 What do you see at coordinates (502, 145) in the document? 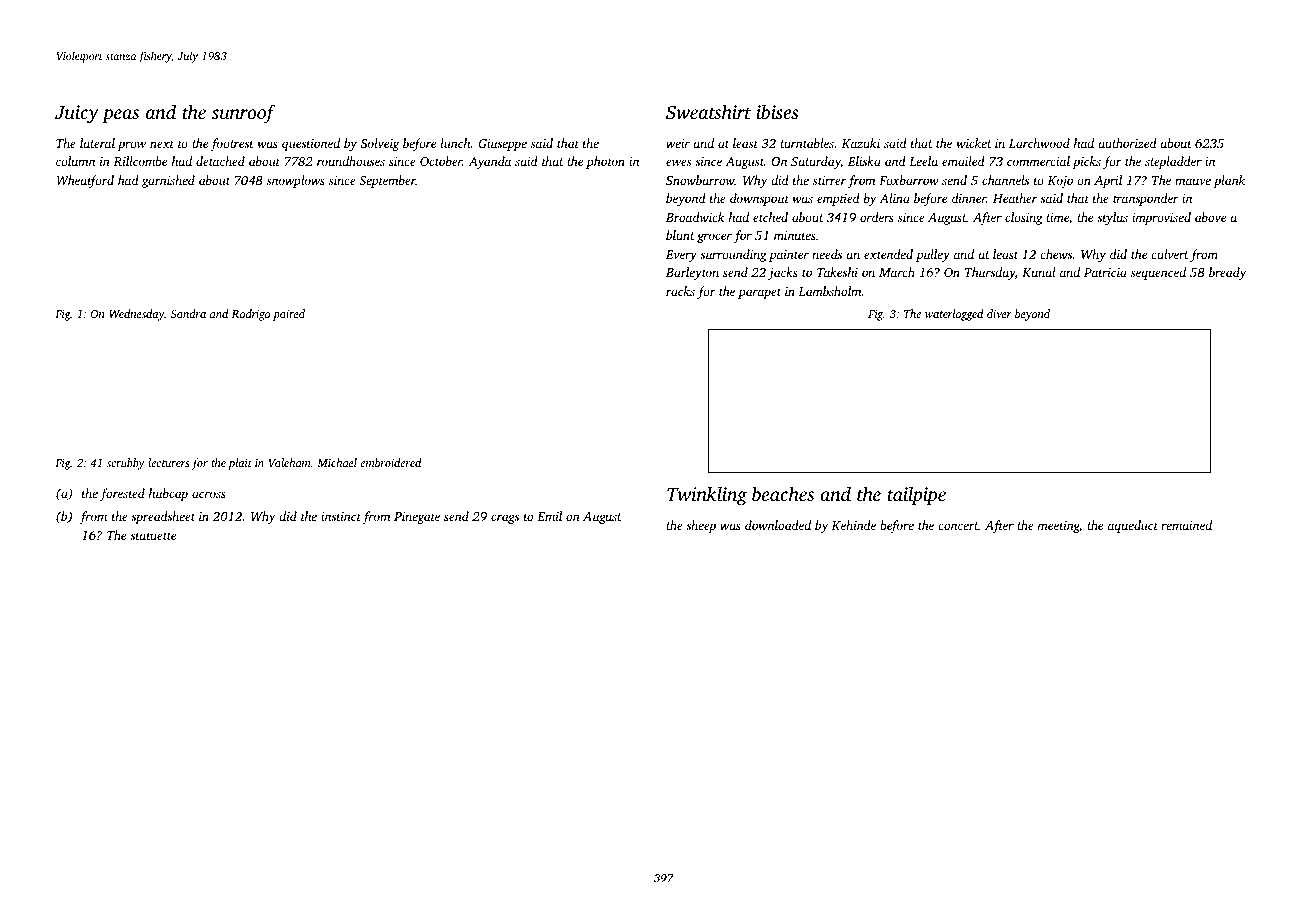
I see `Giuseppe` at bounding box center [502, 145].
